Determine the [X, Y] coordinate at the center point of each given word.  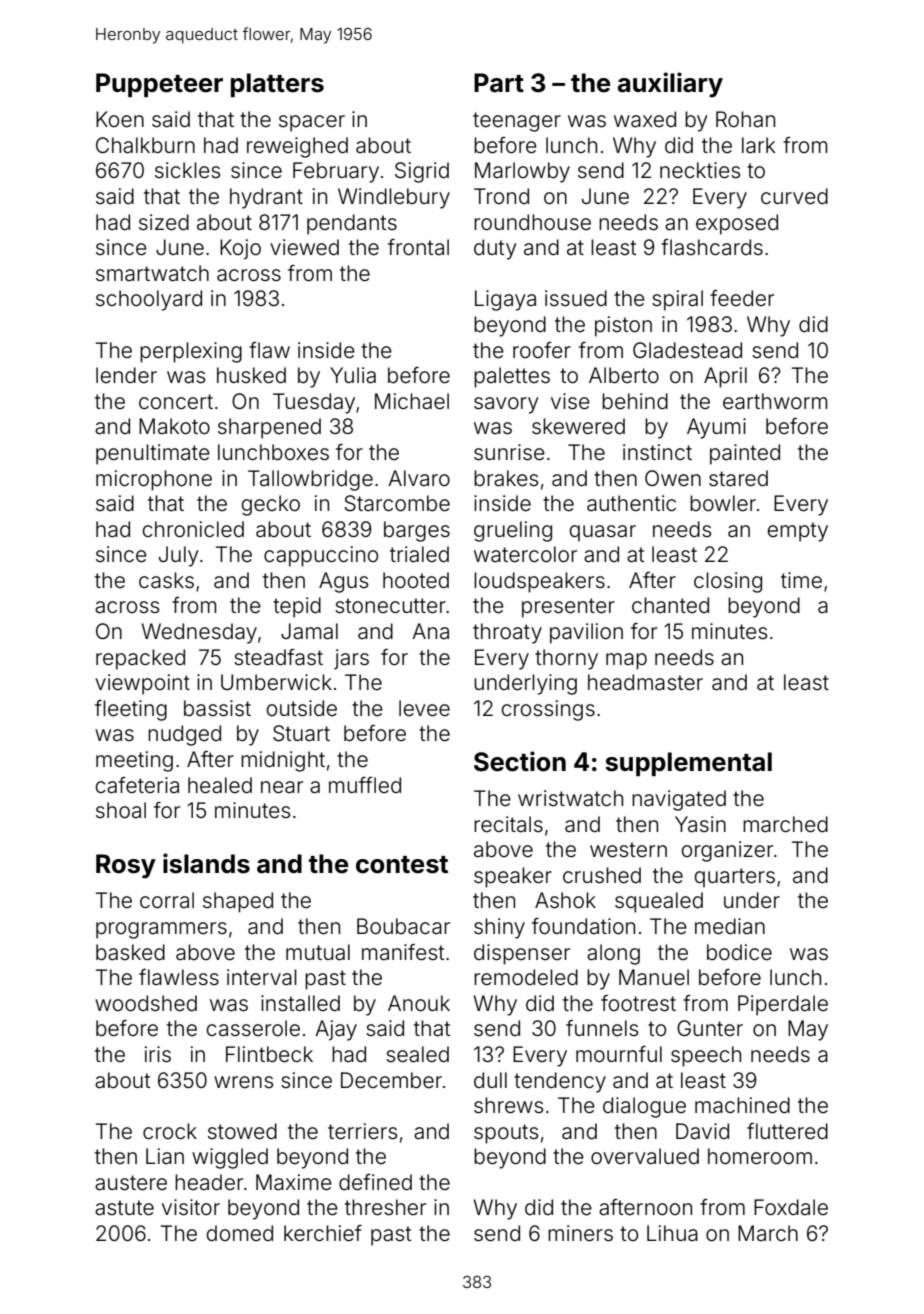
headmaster [645, 682]
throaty [507, 633]
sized [164, 222]
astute [124, 1208]
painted [745, 454]
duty [495, 249]
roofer [542, 350]
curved [794, 196]
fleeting [131, 710]
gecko [271, 505]
